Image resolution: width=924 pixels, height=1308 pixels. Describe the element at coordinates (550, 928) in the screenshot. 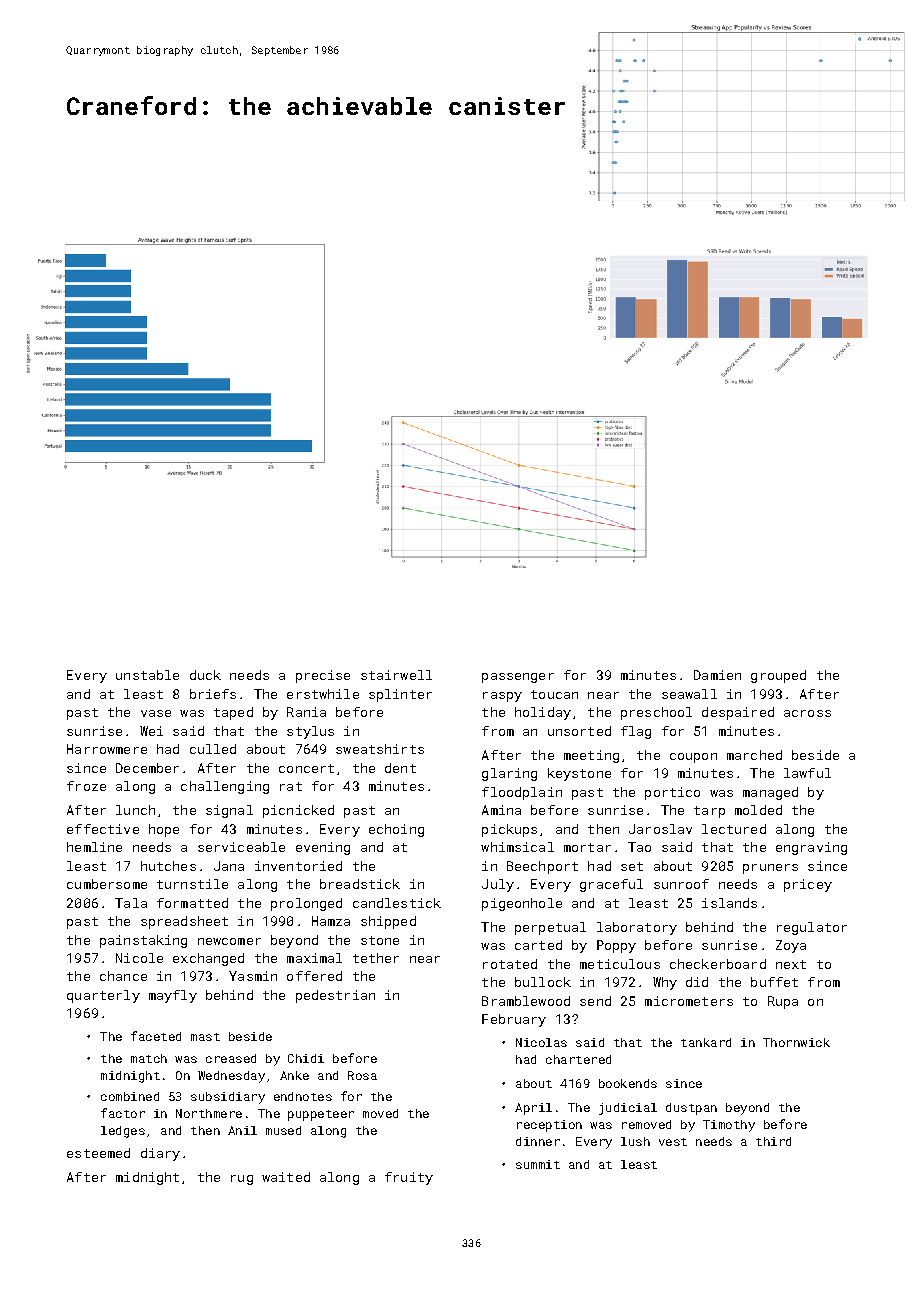

I see `perpetual` at that location.
